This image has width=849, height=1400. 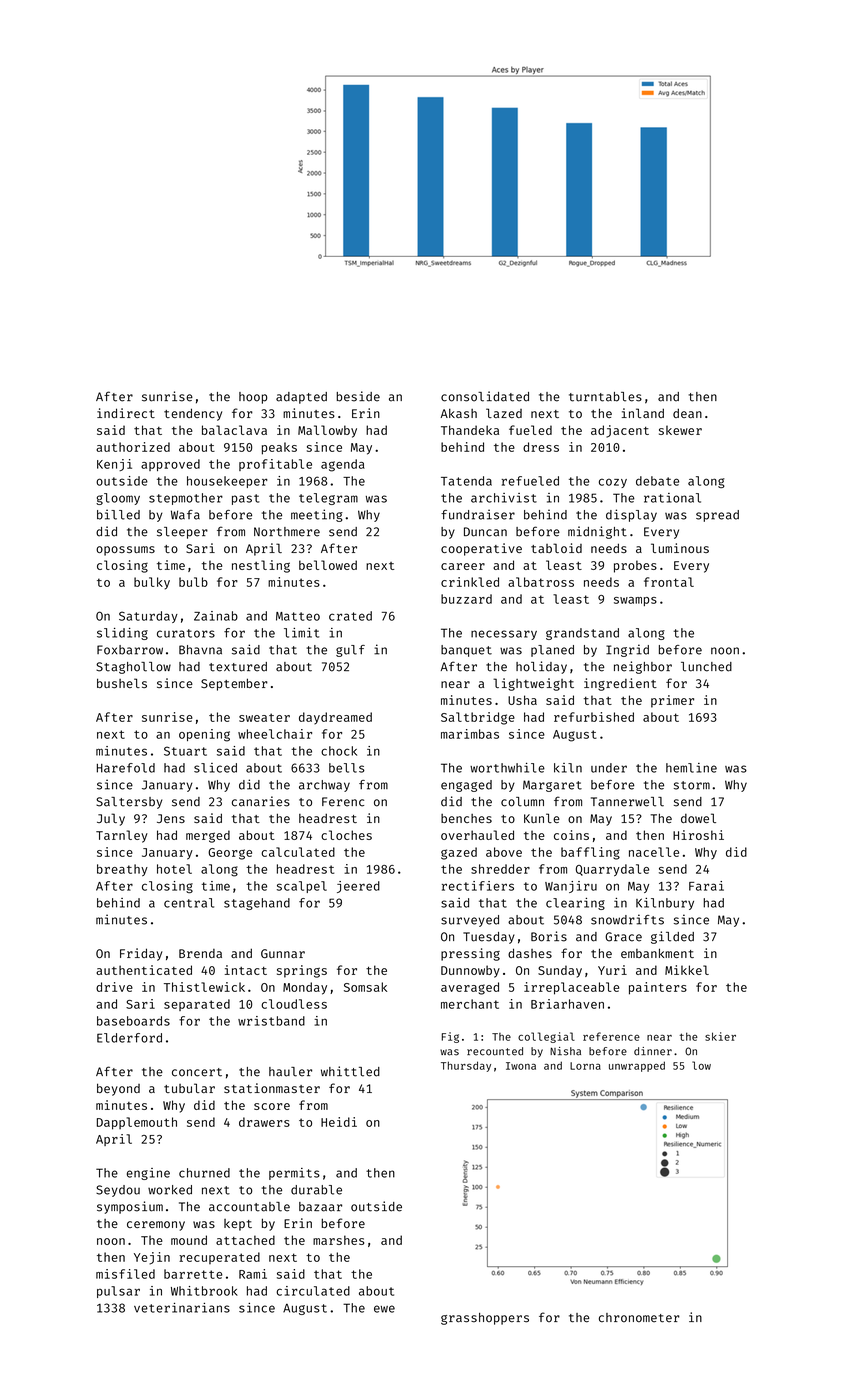 I want to click on career, so click(x=463, y=566).
